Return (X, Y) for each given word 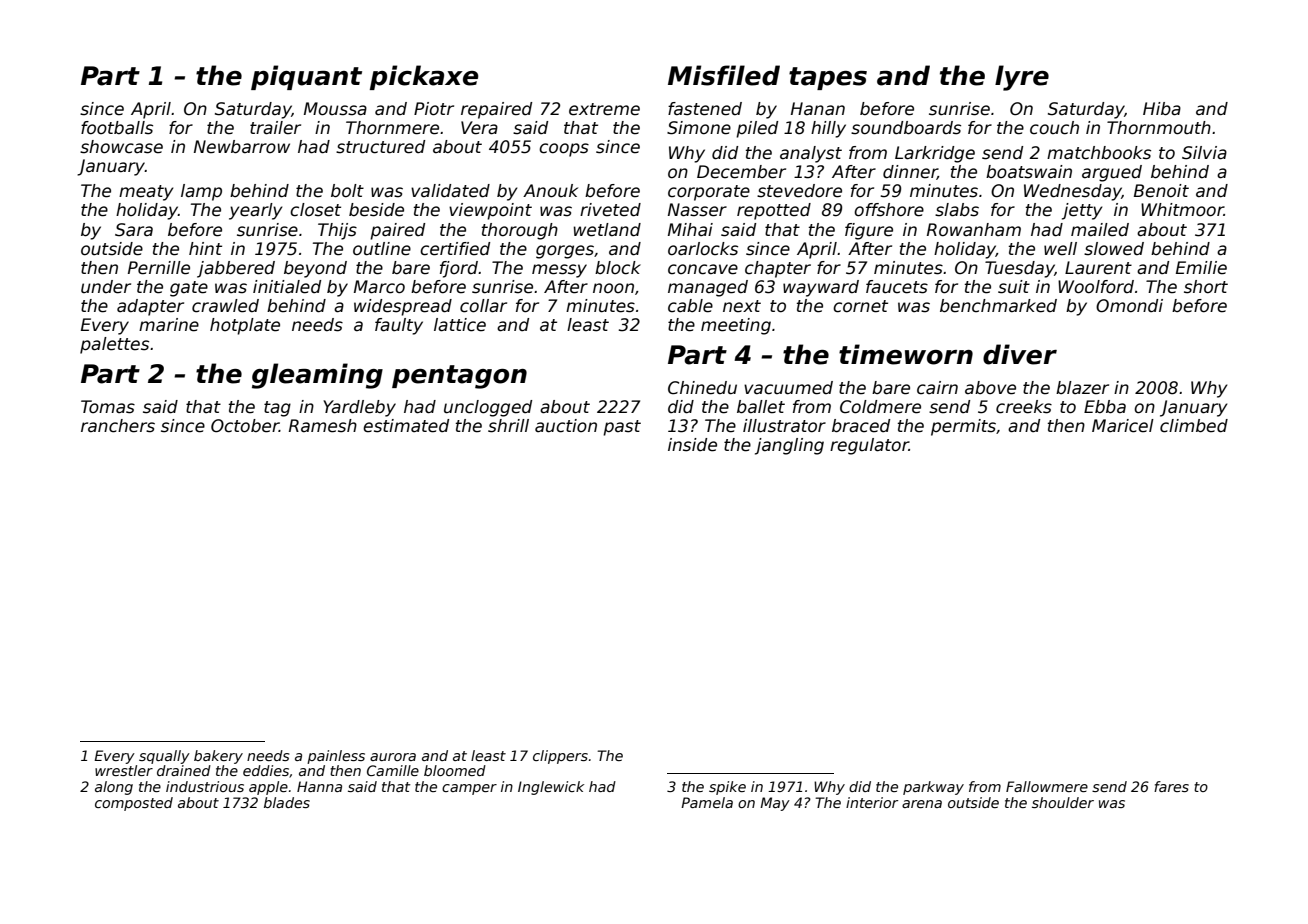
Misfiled (724, 75)
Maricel (1123, 426)
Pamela (707, 802)
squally (164, 757)
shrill (508, 426)
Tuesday (1020, 269)
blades (287, 802)
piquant (306, 77)
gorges (565, 252)
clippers (560, 757)
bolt (347, 191)
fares (1171, 786)
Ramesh (323, 426)
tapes (828, 78)
